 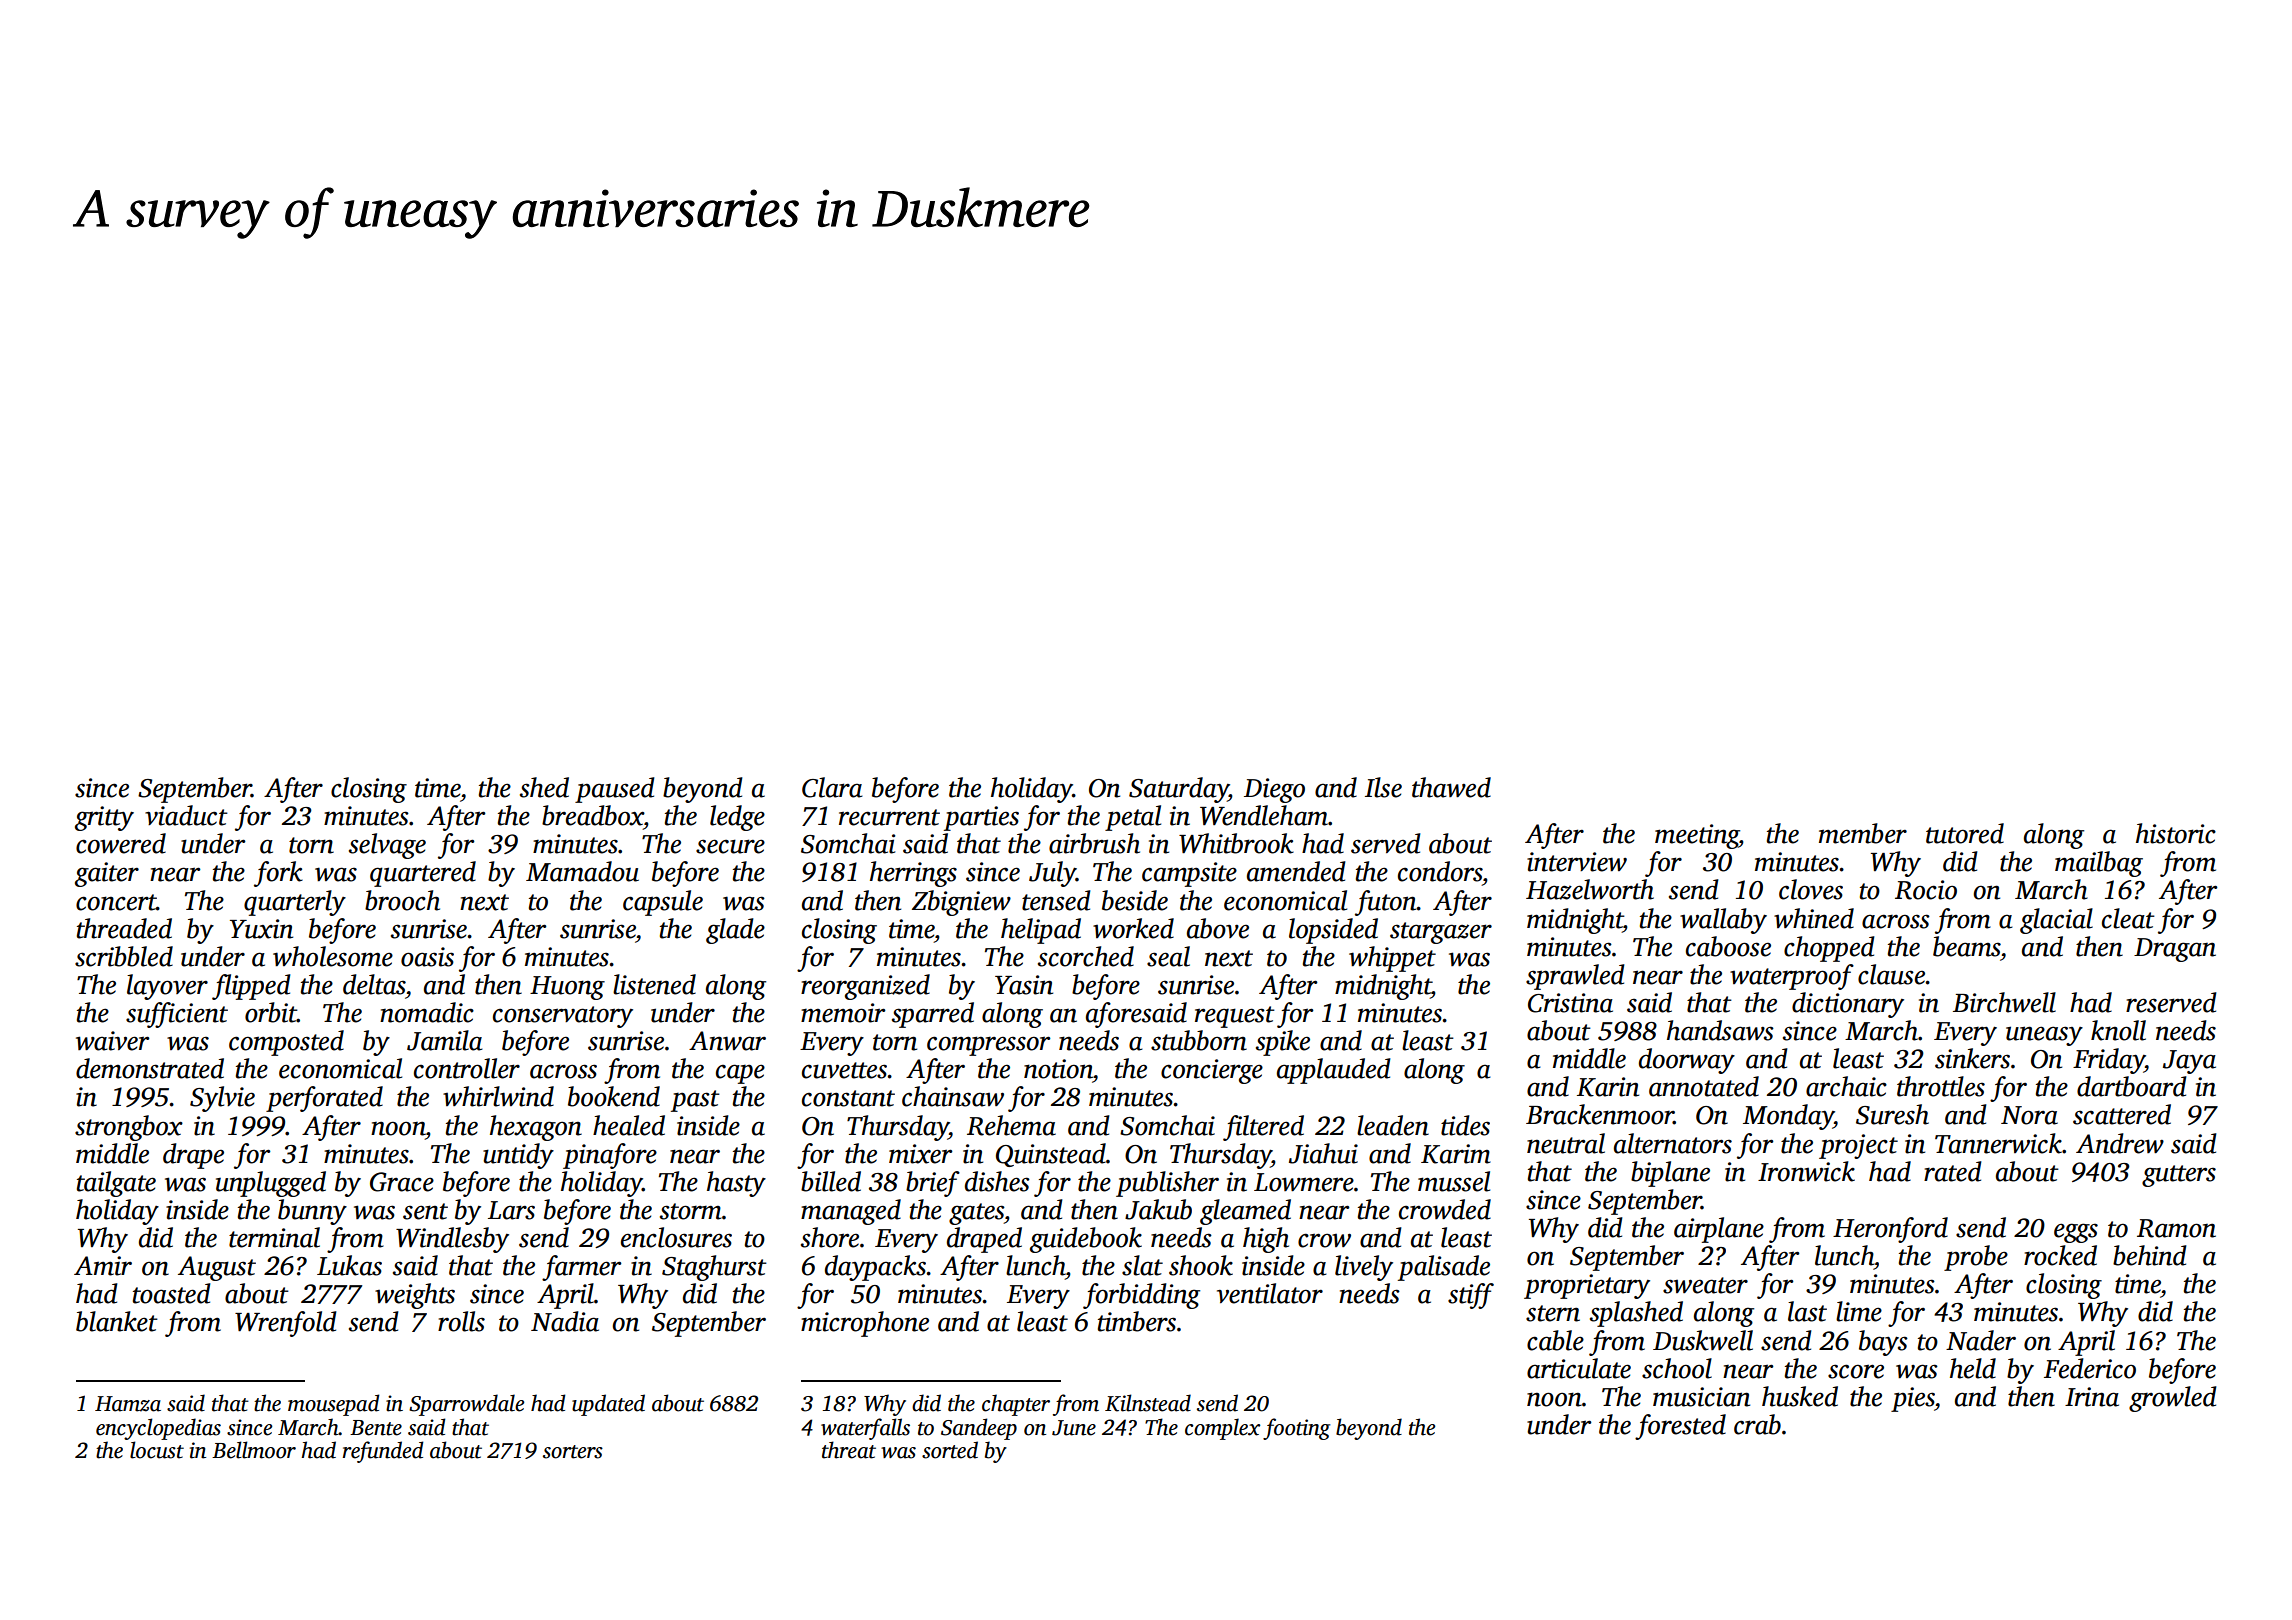 What do you see at coordinates (157, 1450) in the page?
I see `locust` at bounding box center [157, 1450].
